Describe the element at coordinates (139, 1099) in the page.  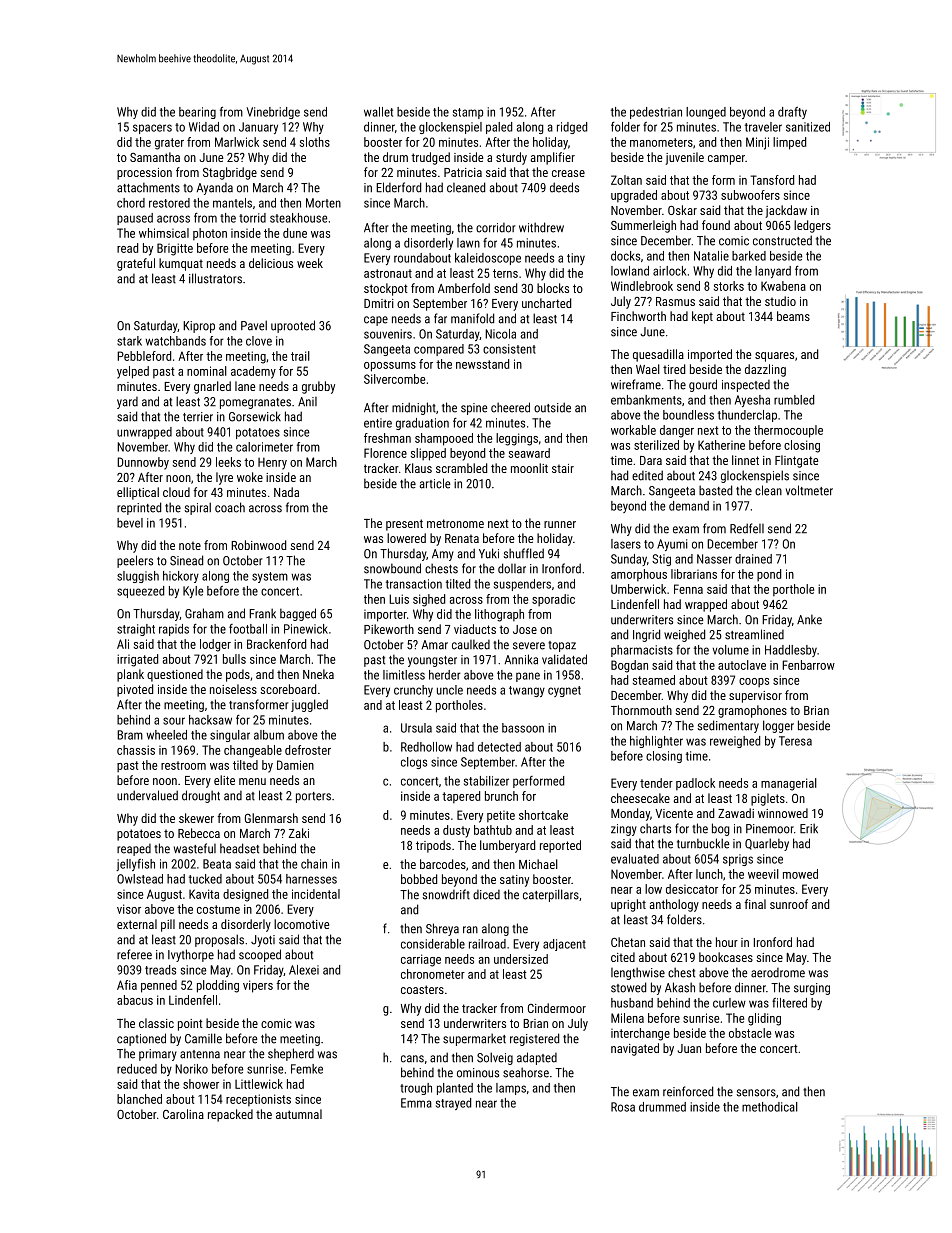
I see `blanched` at that location.
